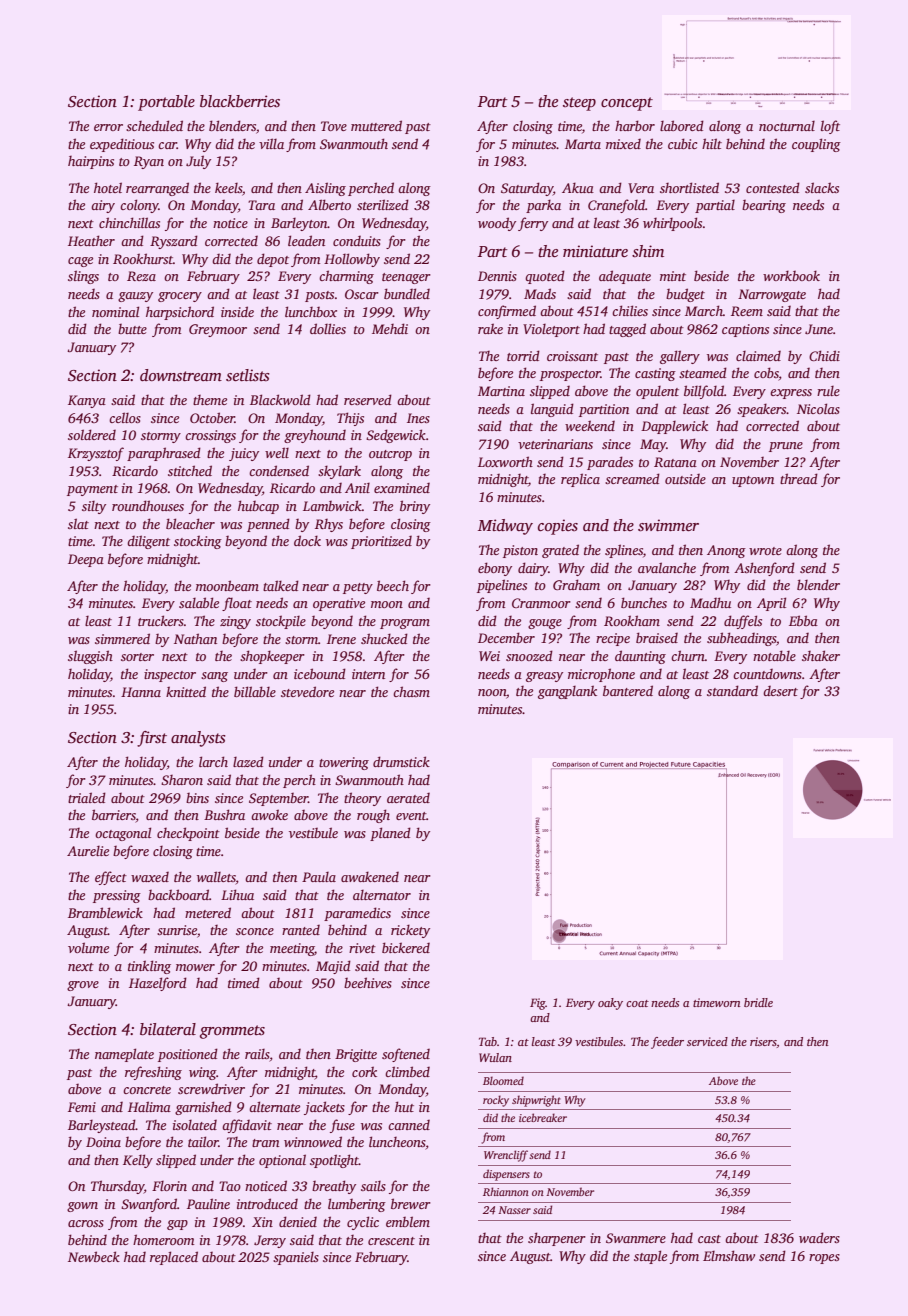 This page has height=1316, width=908. Describe the element at coordinates (391, 1241) in the page. I see `crescent` at that location.
